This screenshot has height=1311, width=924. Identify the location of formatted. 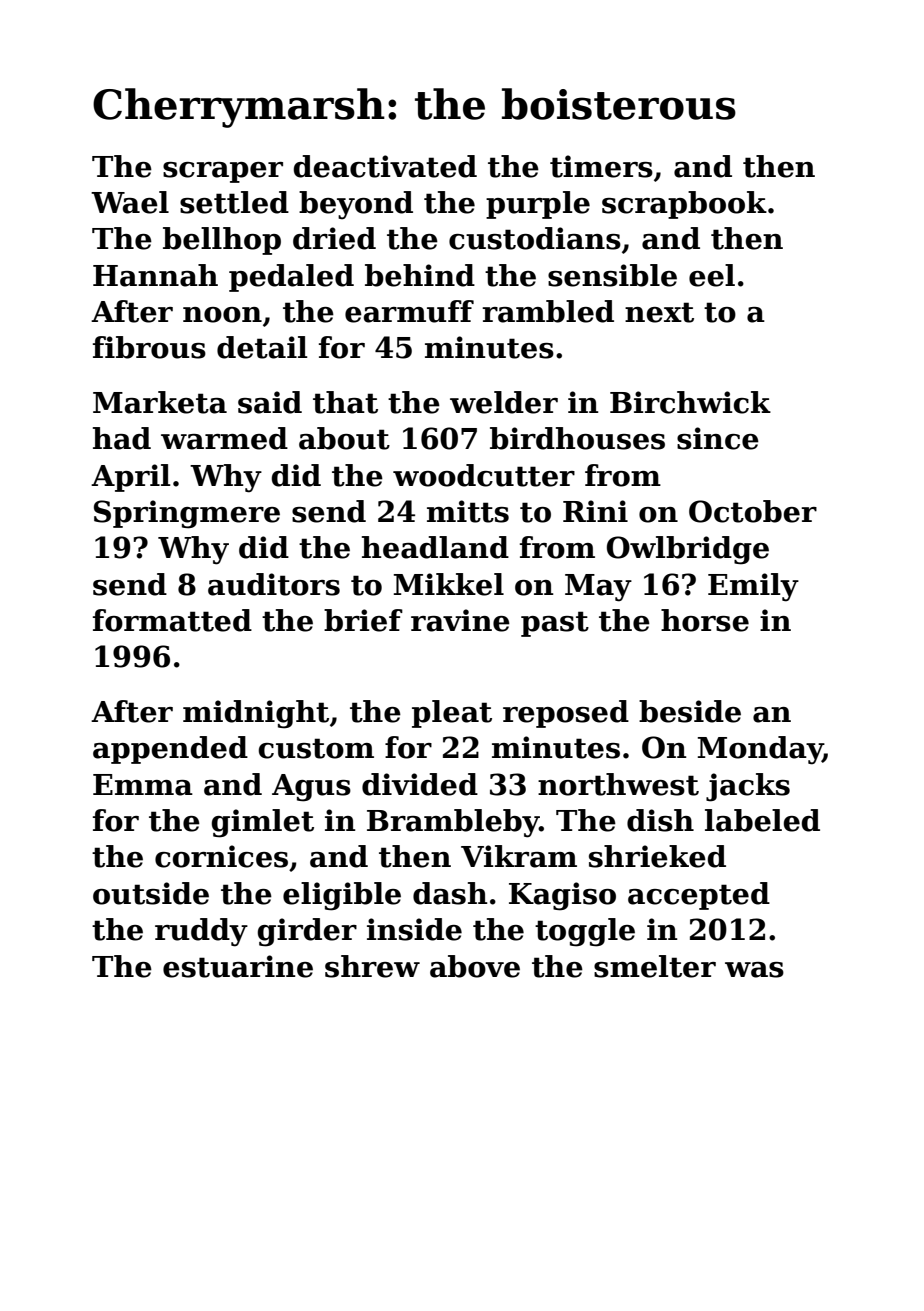
(172, 620).
